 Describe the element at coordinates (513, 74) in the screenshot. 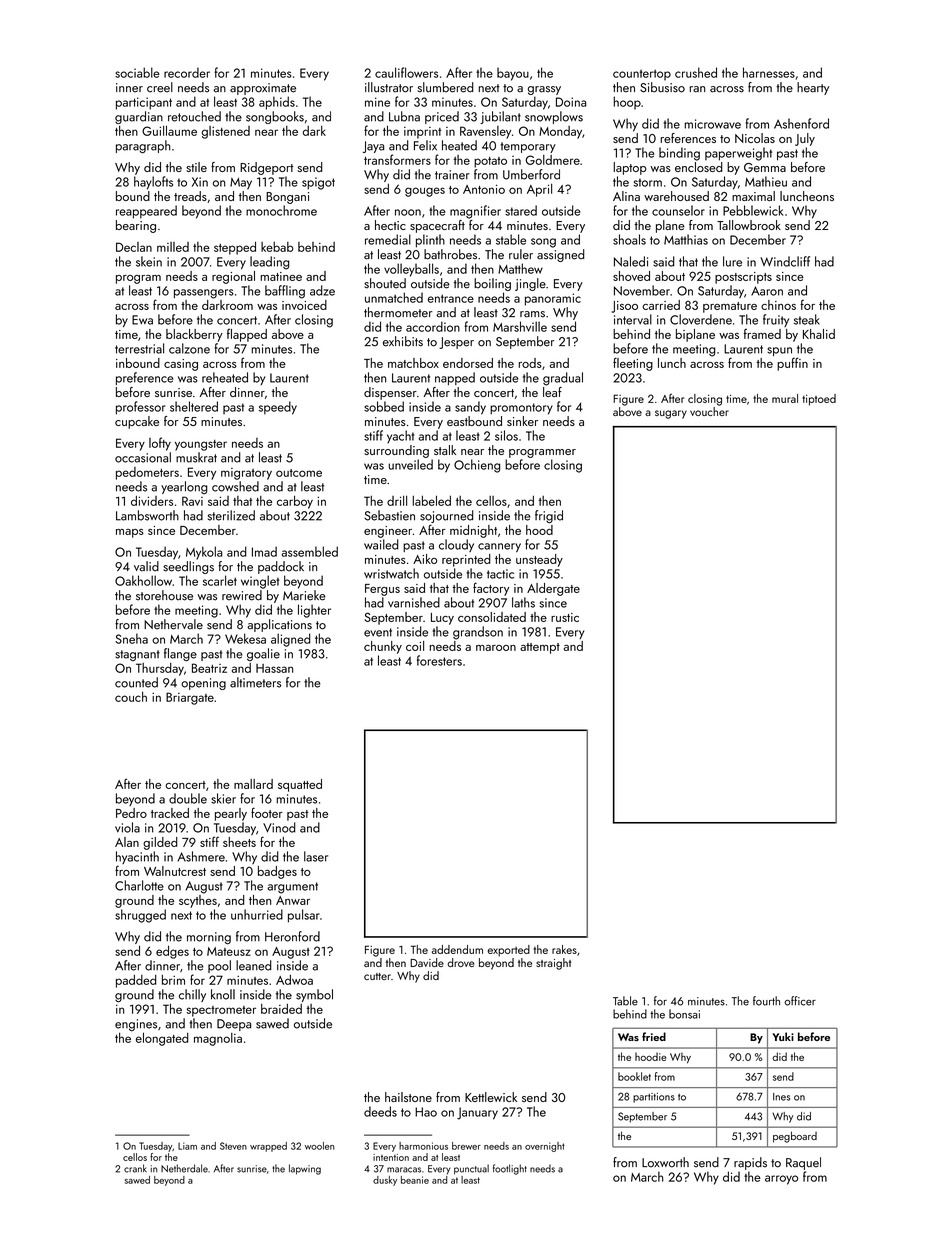

I see `bayou` at that location.
